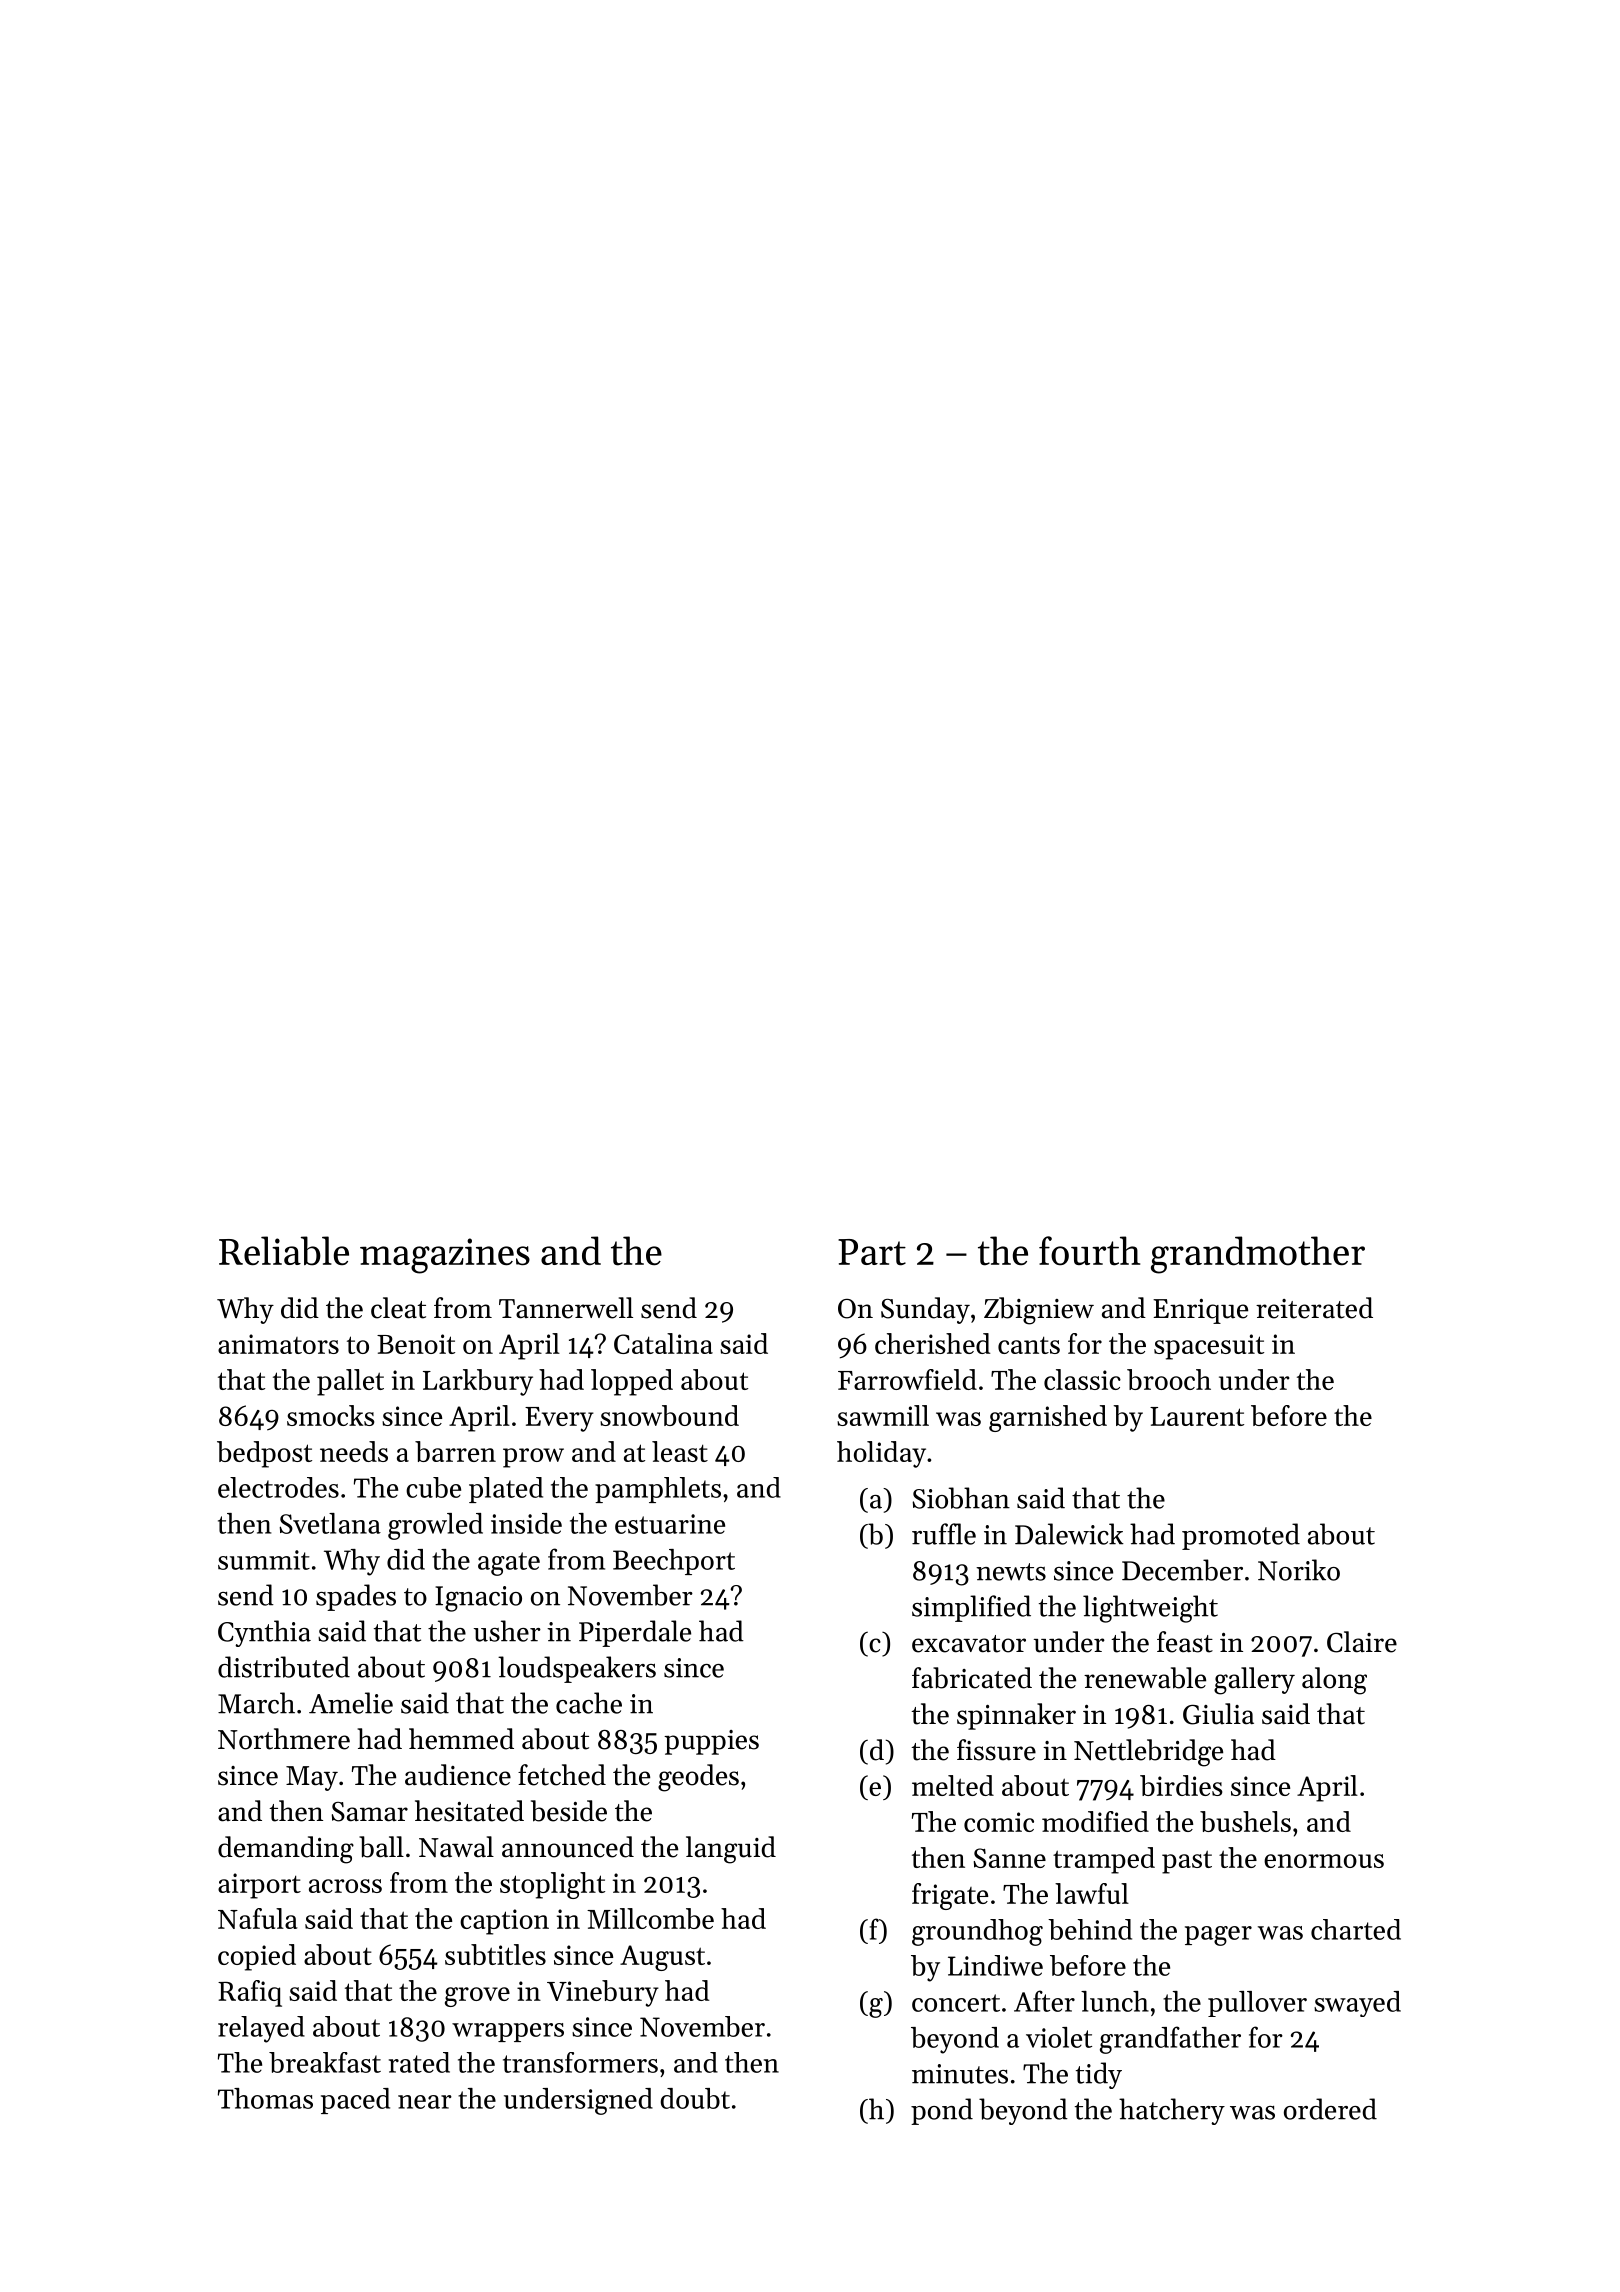 This screenshot has height=2292, width=1620. I want to click on pond, so click(942, 2111).
